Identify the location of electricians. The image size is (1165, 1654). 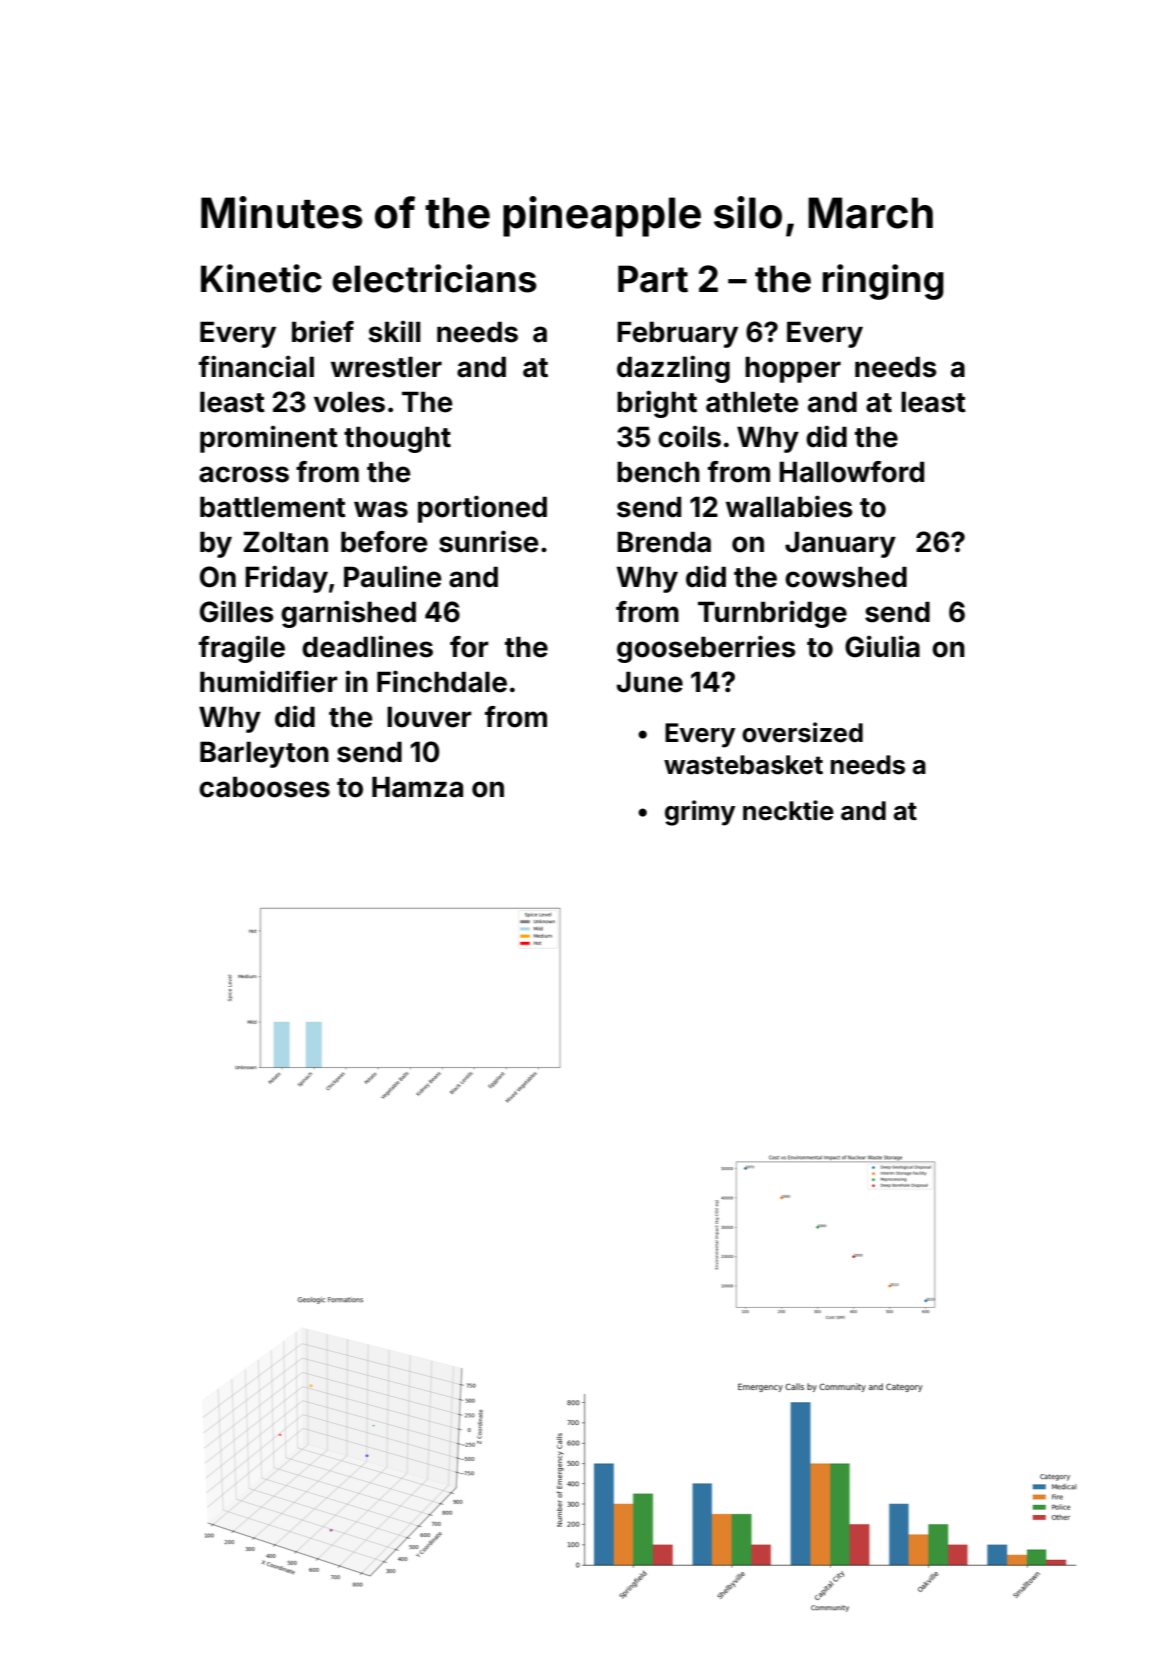
(434, 278).
